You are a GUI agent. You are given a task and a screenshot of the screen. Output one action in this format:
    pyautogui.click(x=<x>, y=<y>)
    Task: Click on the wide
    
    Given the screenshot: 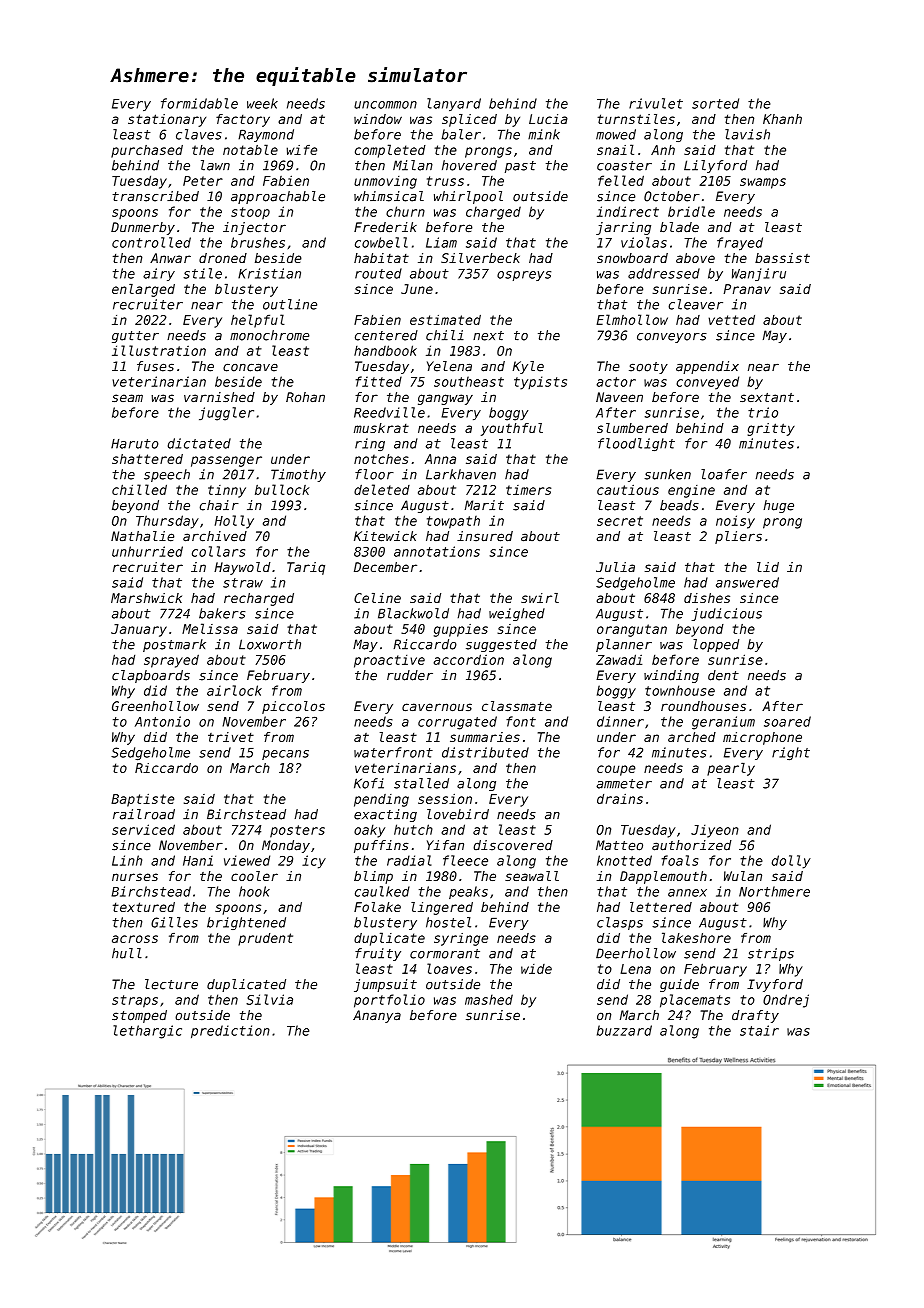 What is the action you would take?
    pyautogui.click(x=536, y=969)
